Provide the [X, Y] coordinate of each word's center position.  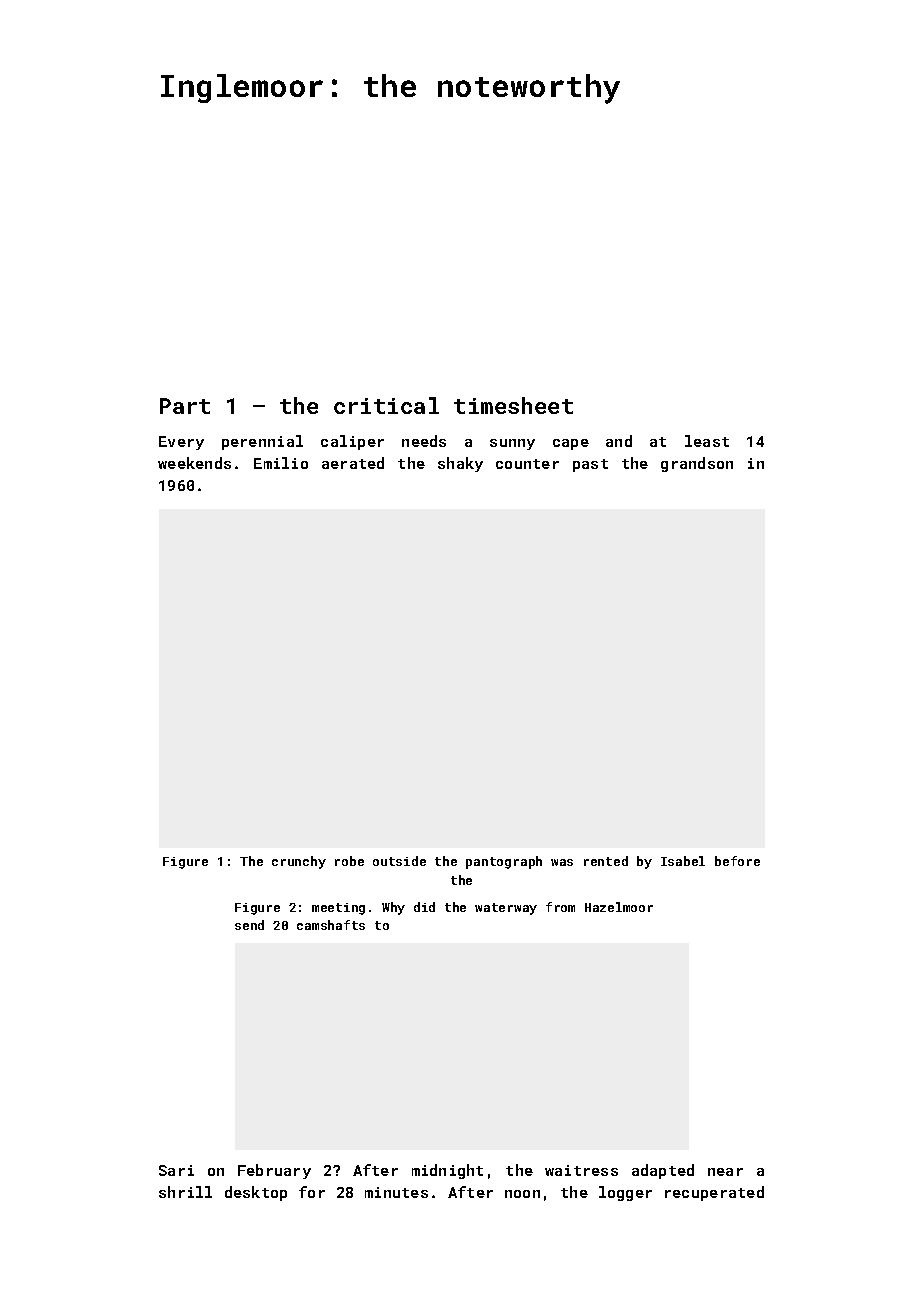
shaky [460, 464]
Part [185, 406]
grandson [697, 464]
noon [522, 1194]
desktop [256, 1193]
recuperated [714, 1193]
